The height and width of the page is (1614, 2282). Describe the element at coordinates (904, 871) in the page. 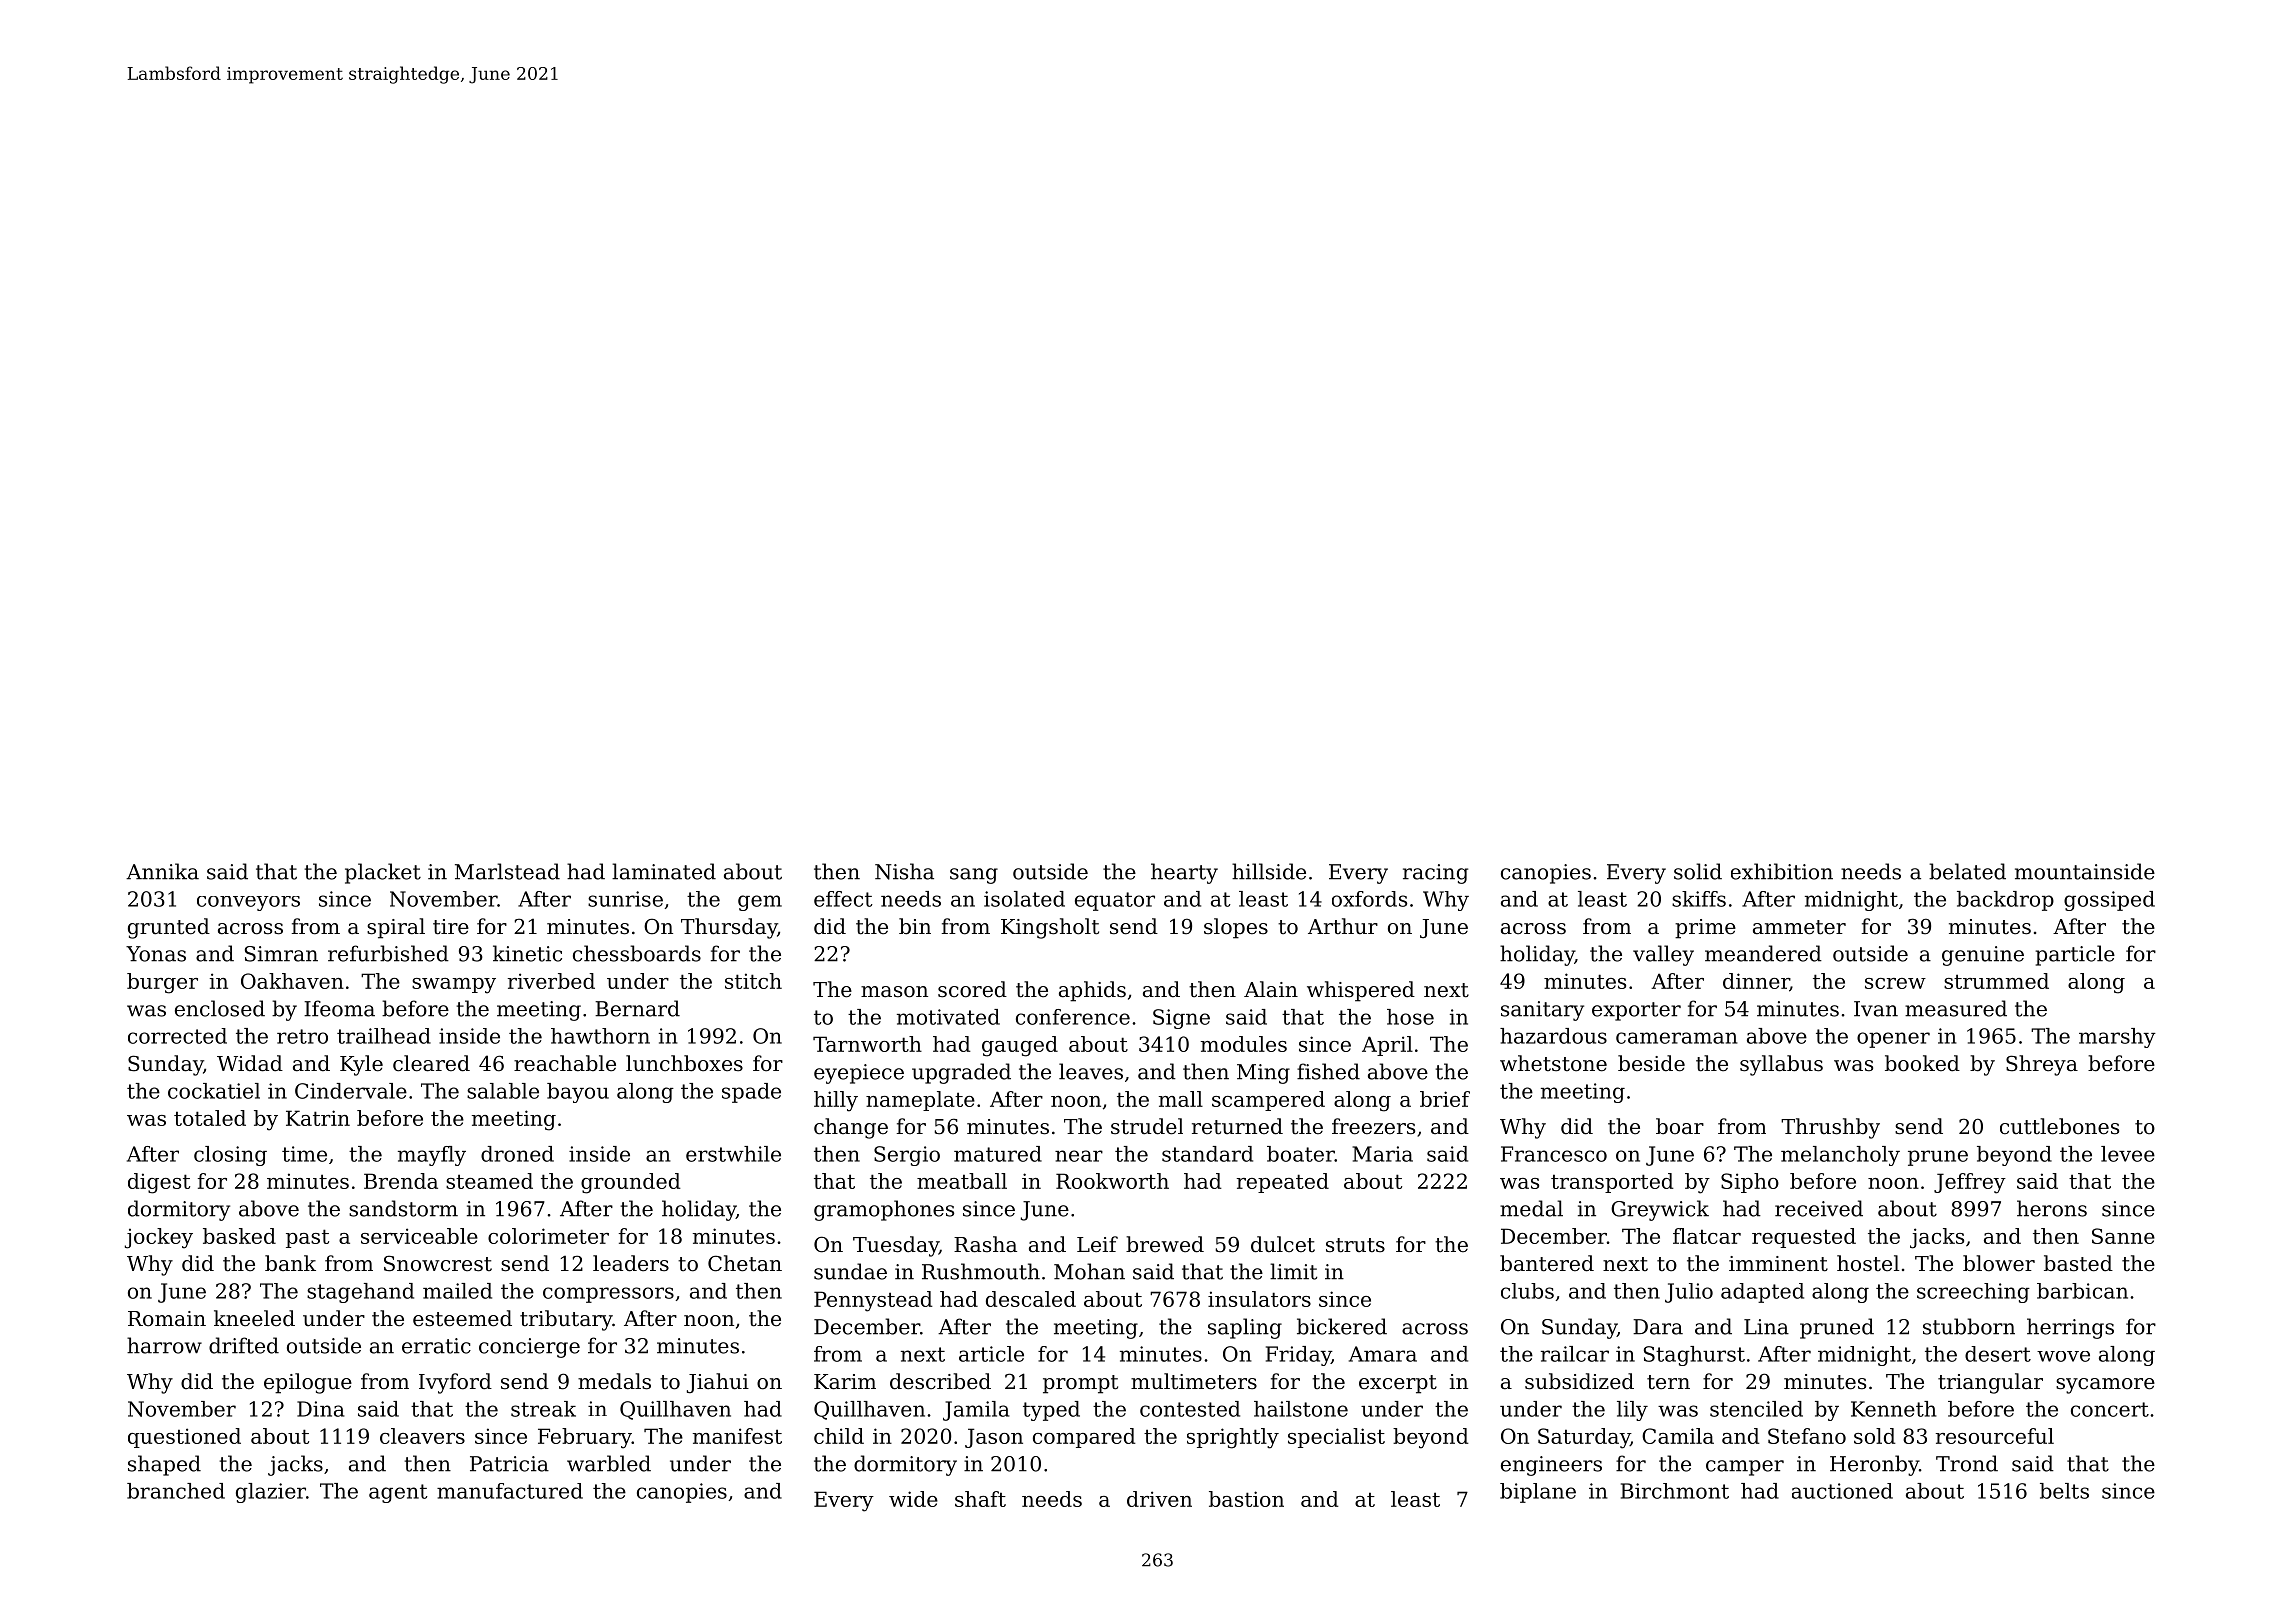

I see `Nisha` at that location.
